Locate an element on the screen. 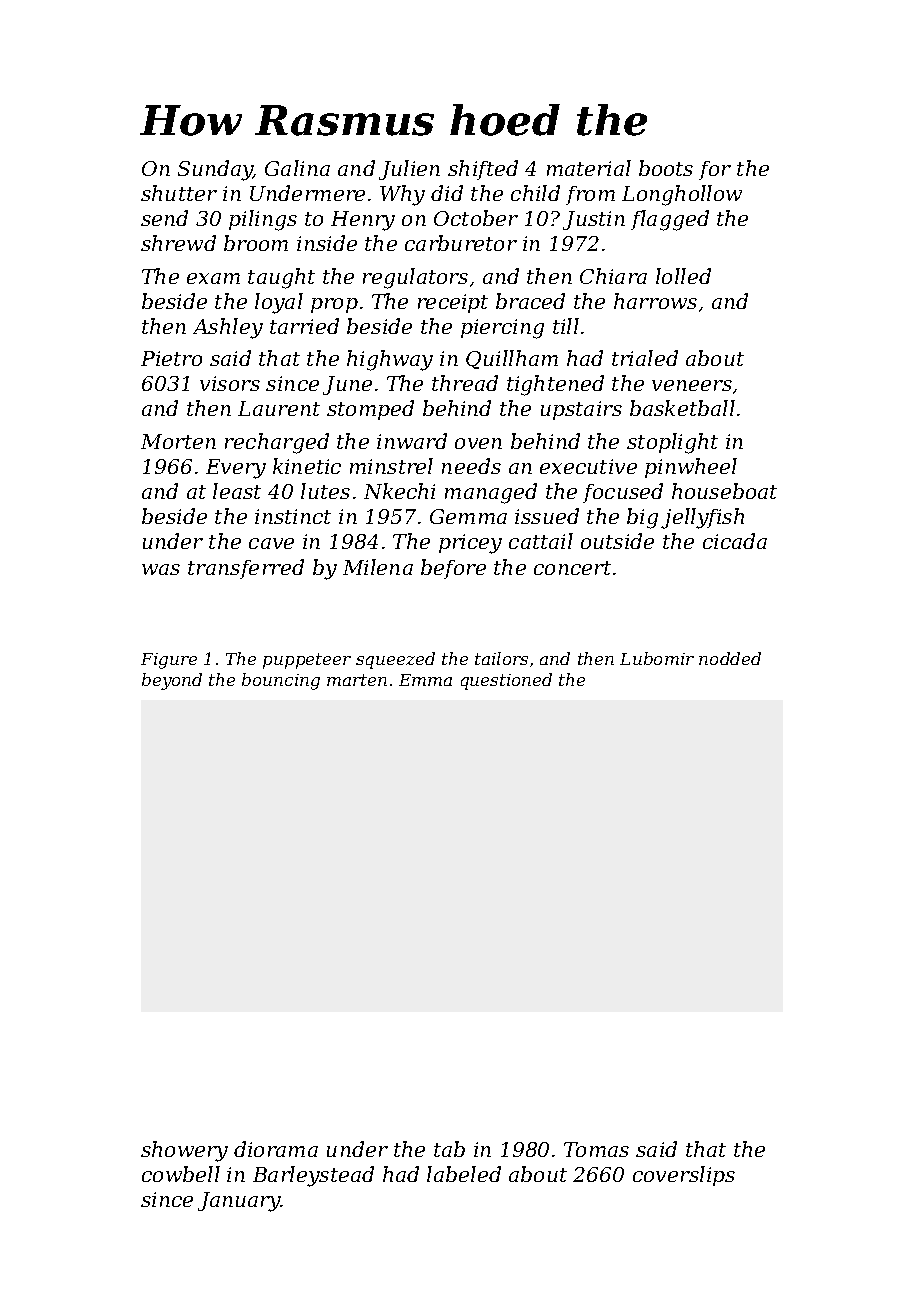 The width and height of the screenshot is (924, 1314). nodded is located at coordinates (730, 658).
